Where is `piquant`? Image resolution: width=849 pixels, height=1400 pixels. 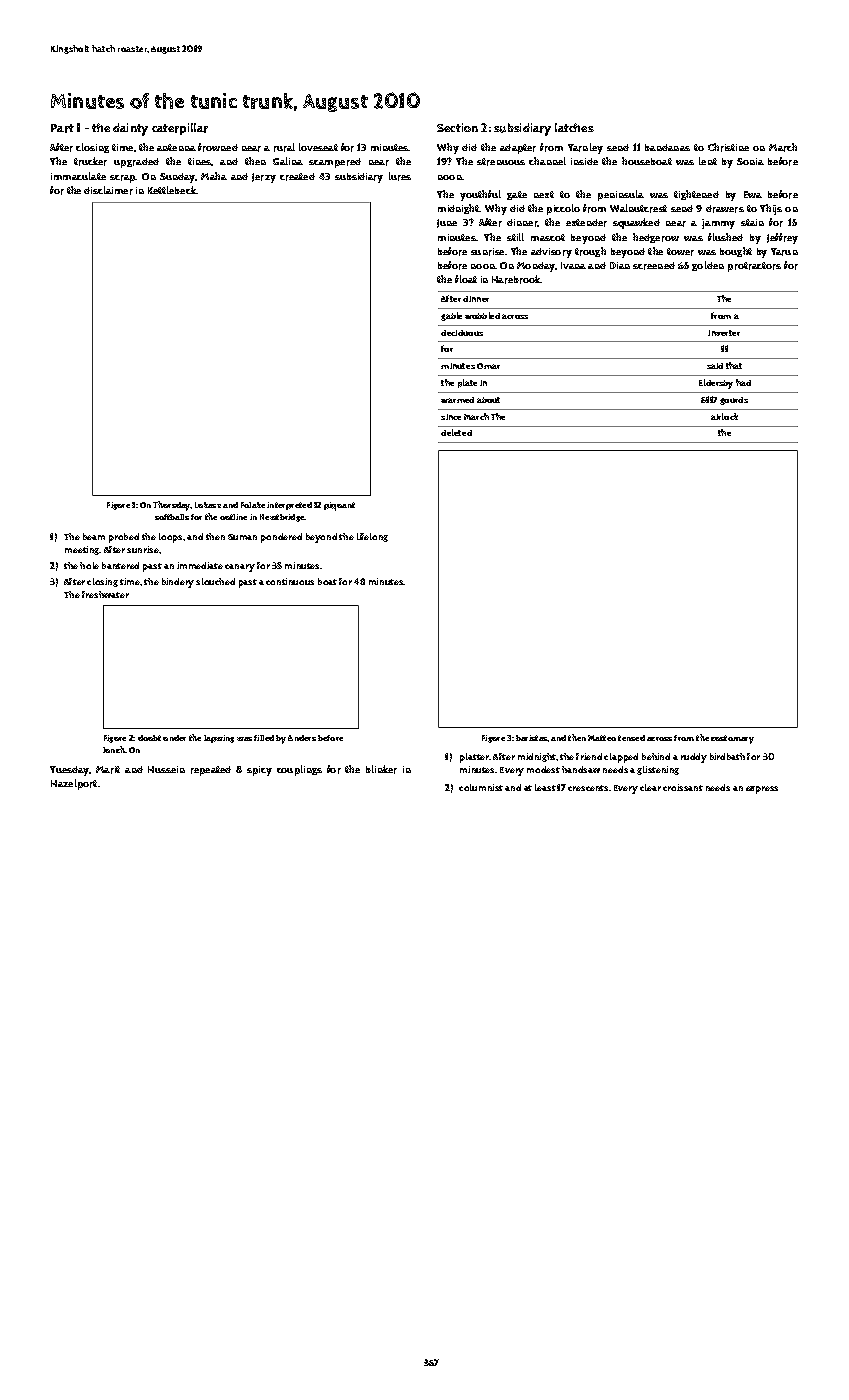
piquant is located at coordinates (339, 506).
